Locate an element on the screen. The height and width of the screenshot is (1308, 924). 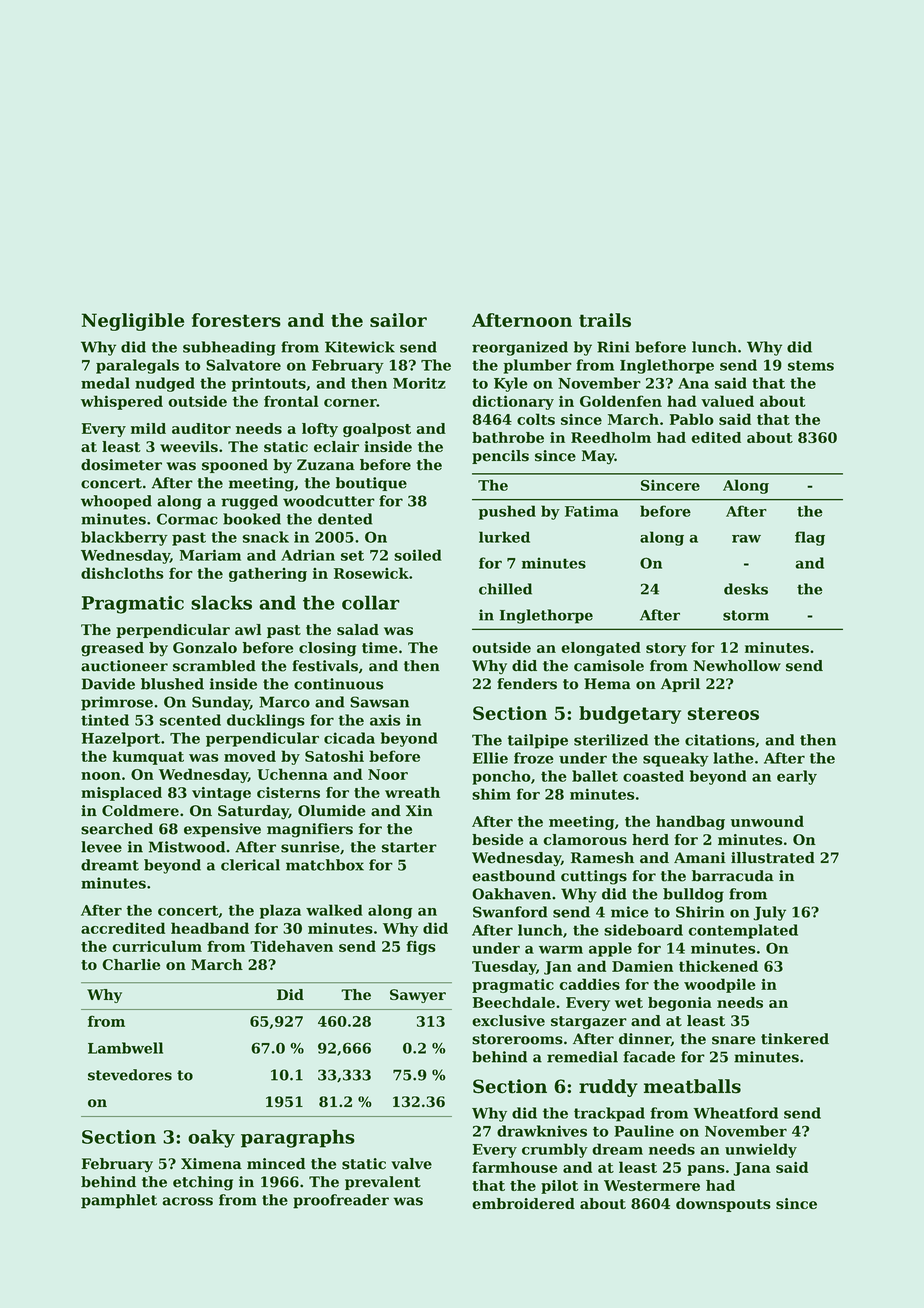
soiled is located at coordinates (418, 555).
